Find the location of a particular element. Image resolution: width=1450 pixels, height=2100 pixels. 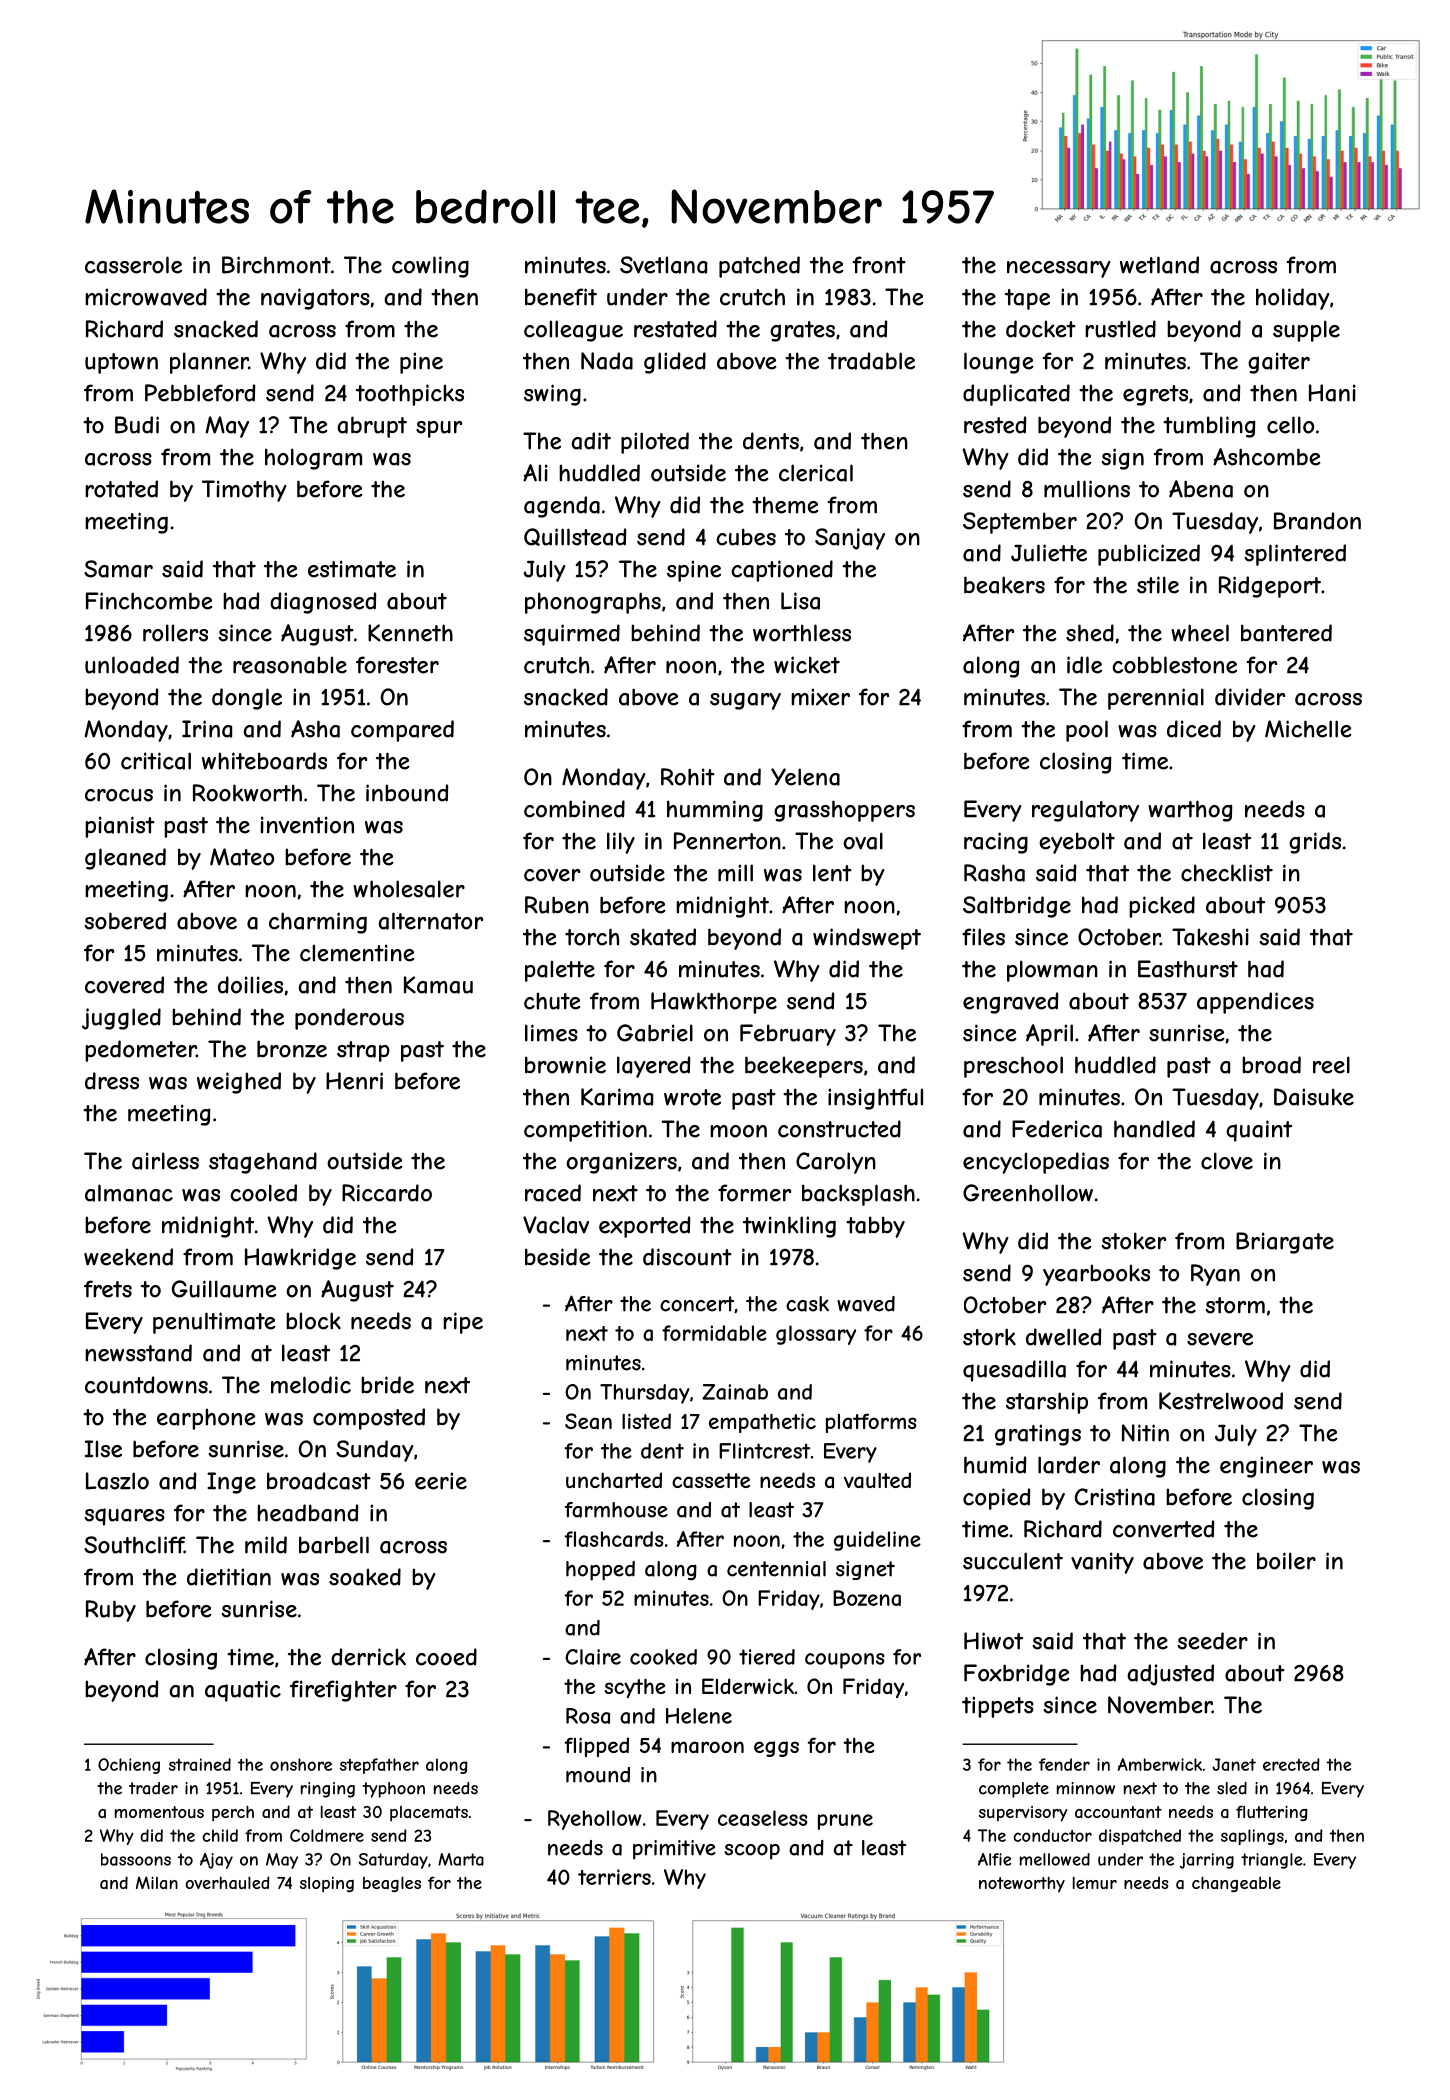

eyebolt is located at coordinates (1077, 843).
